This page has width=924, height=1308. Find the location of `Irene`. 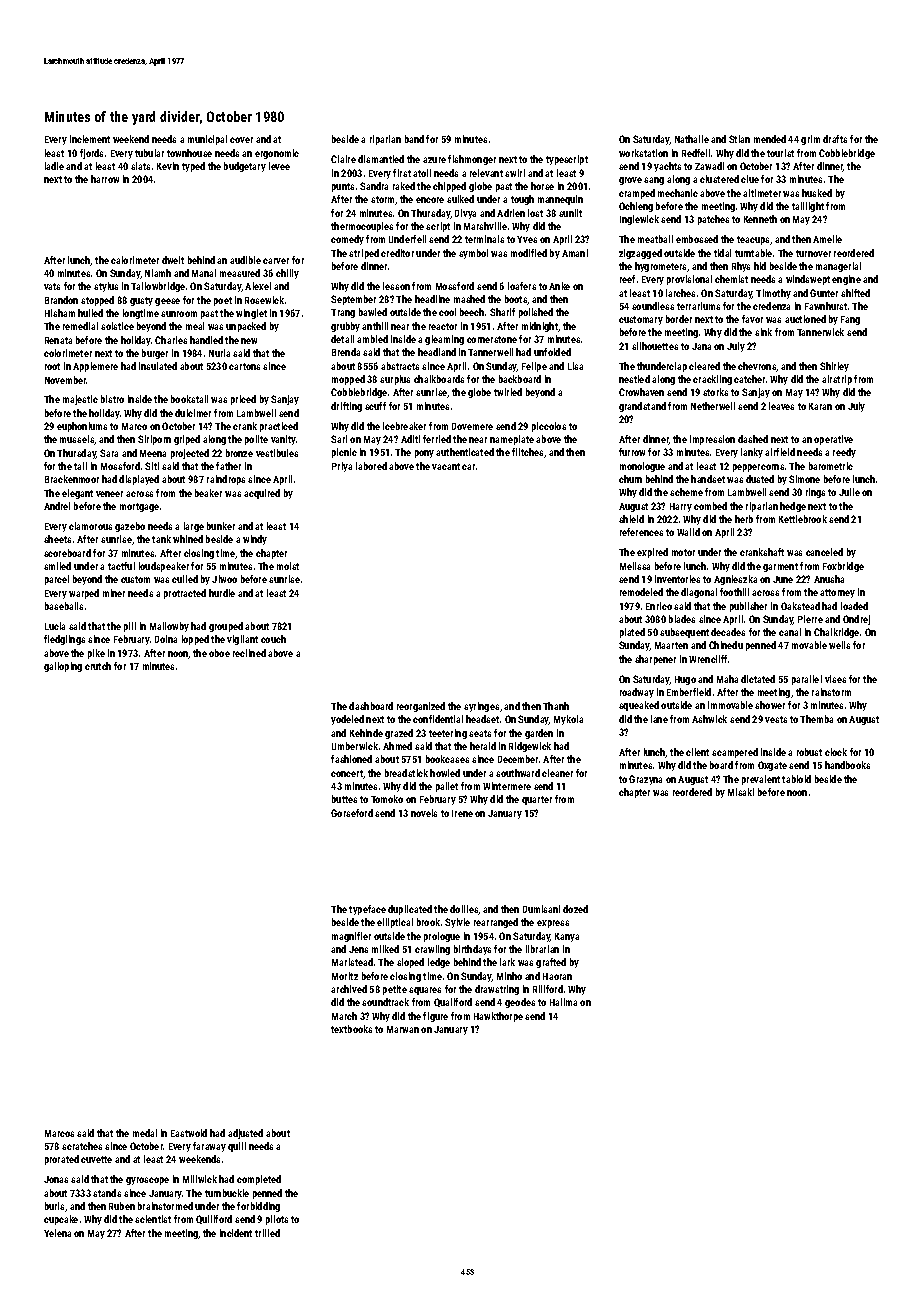

Irene is located at coordinates (462, 813).
